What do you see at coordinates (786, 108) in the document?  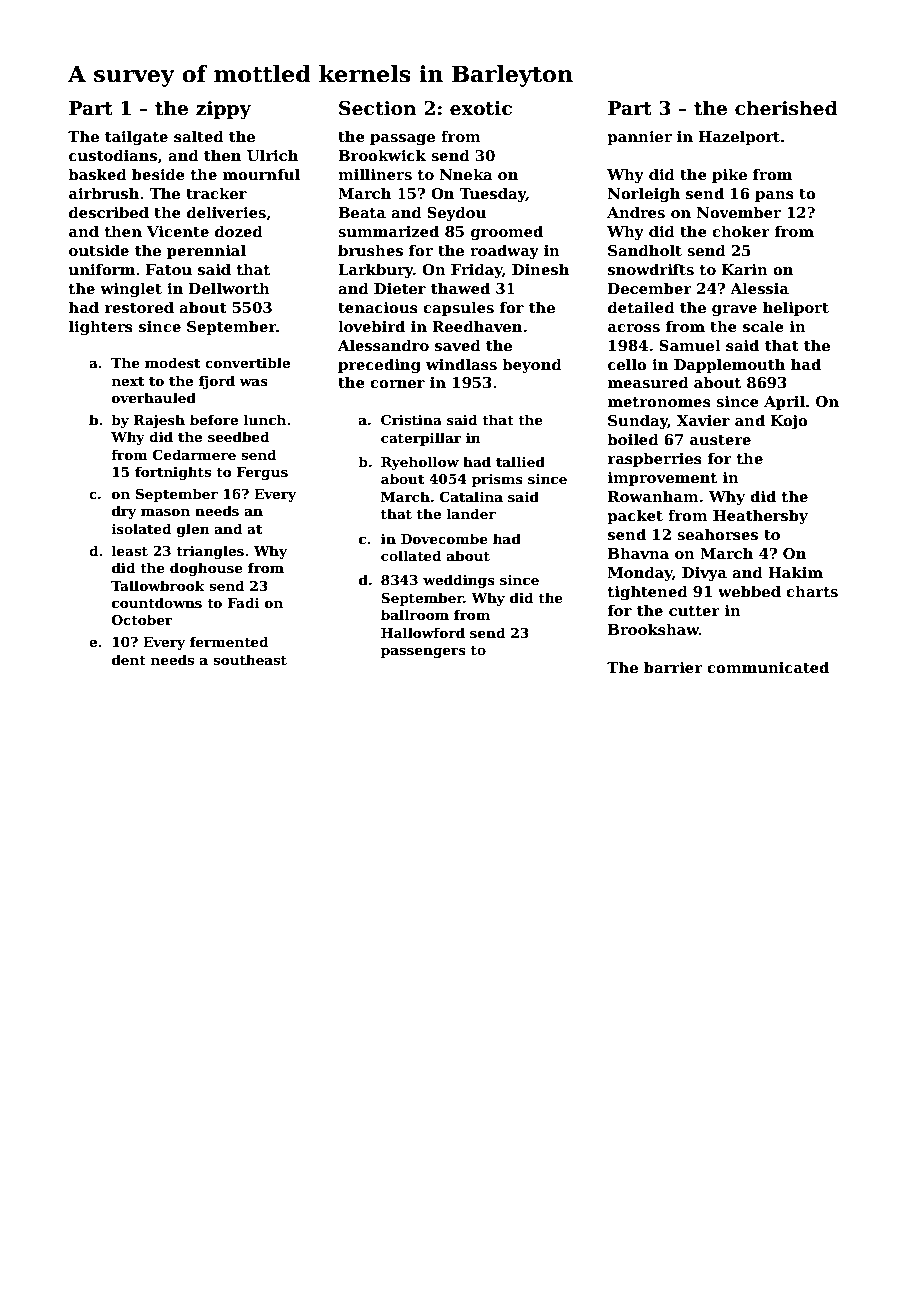 I see `cherished` at bounding box center [786, 108].
